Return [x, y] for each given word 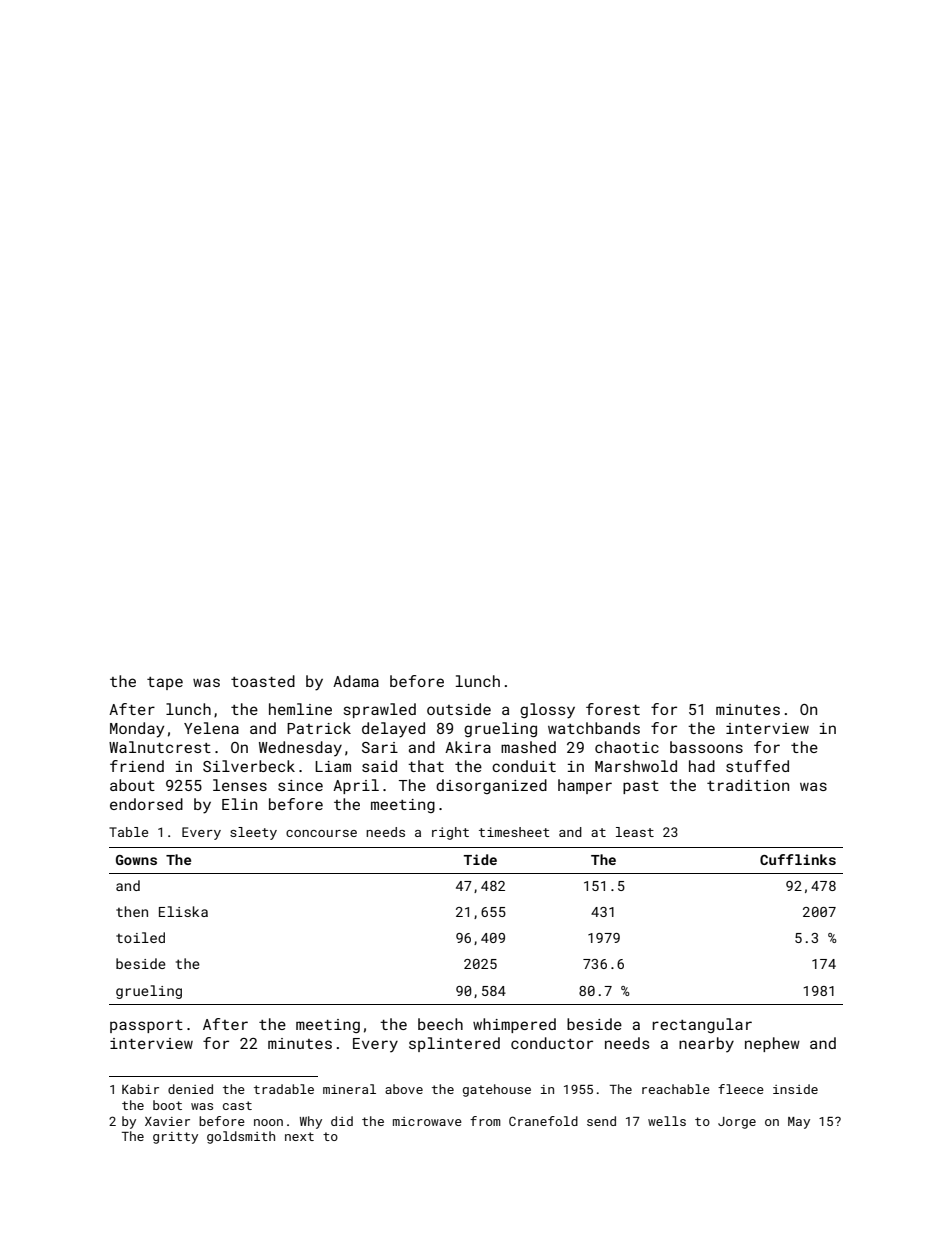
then [132, 911]
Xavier [167, 1121]
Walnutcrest [160, 747]
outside [459, 709]
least [635, 832]
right [450, 833]
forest [613, 709]
